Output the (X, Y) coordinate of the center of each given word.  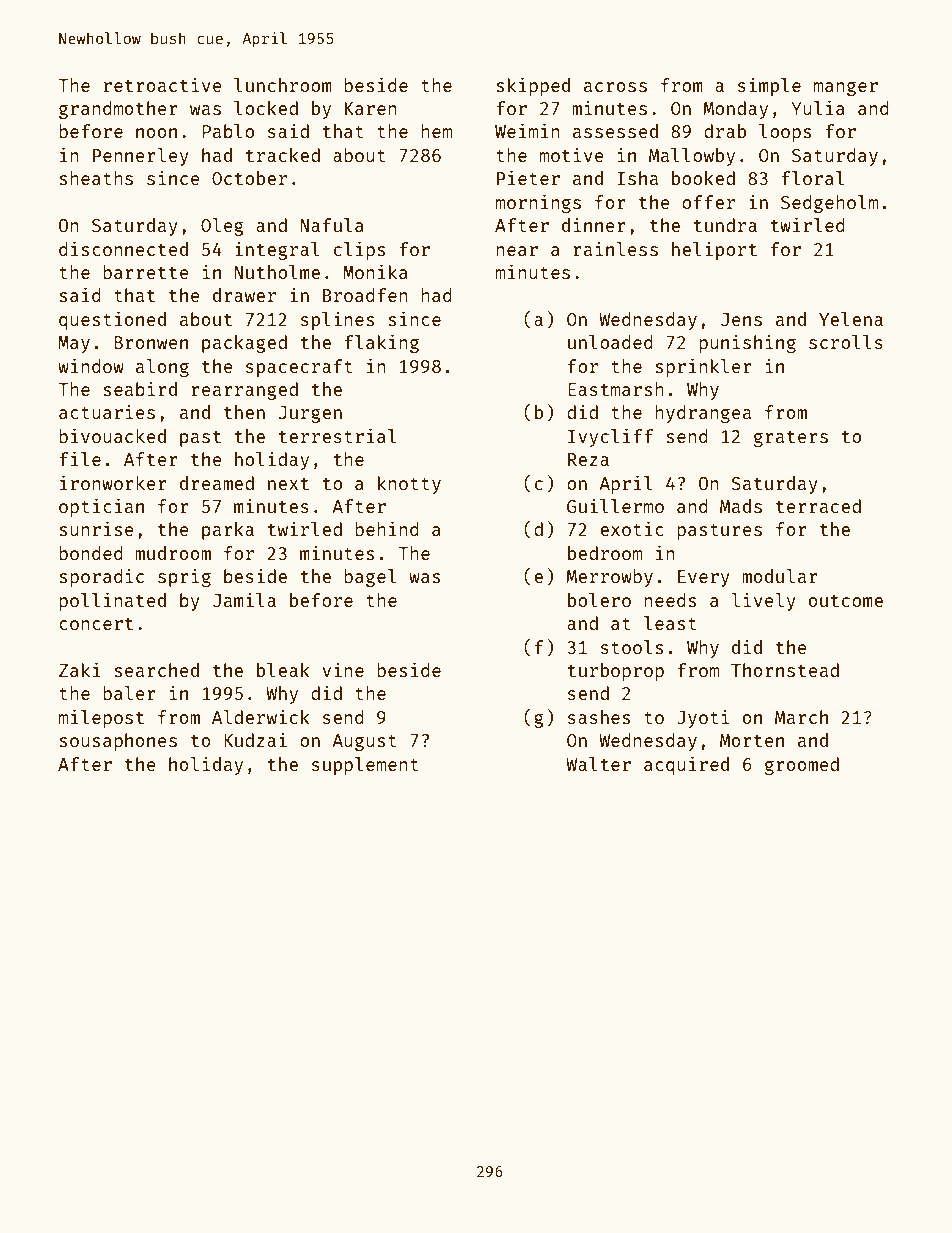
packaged (244, 344)
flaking (381, 344)
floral (812, 178)
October (249, 178)
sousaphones (118, 742)
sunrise (96, 529)
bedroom (605, 553)
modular (780, 576)
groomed (802, 766)
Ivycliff (610, 438)
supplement (365, 766)
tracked (283, 155)
